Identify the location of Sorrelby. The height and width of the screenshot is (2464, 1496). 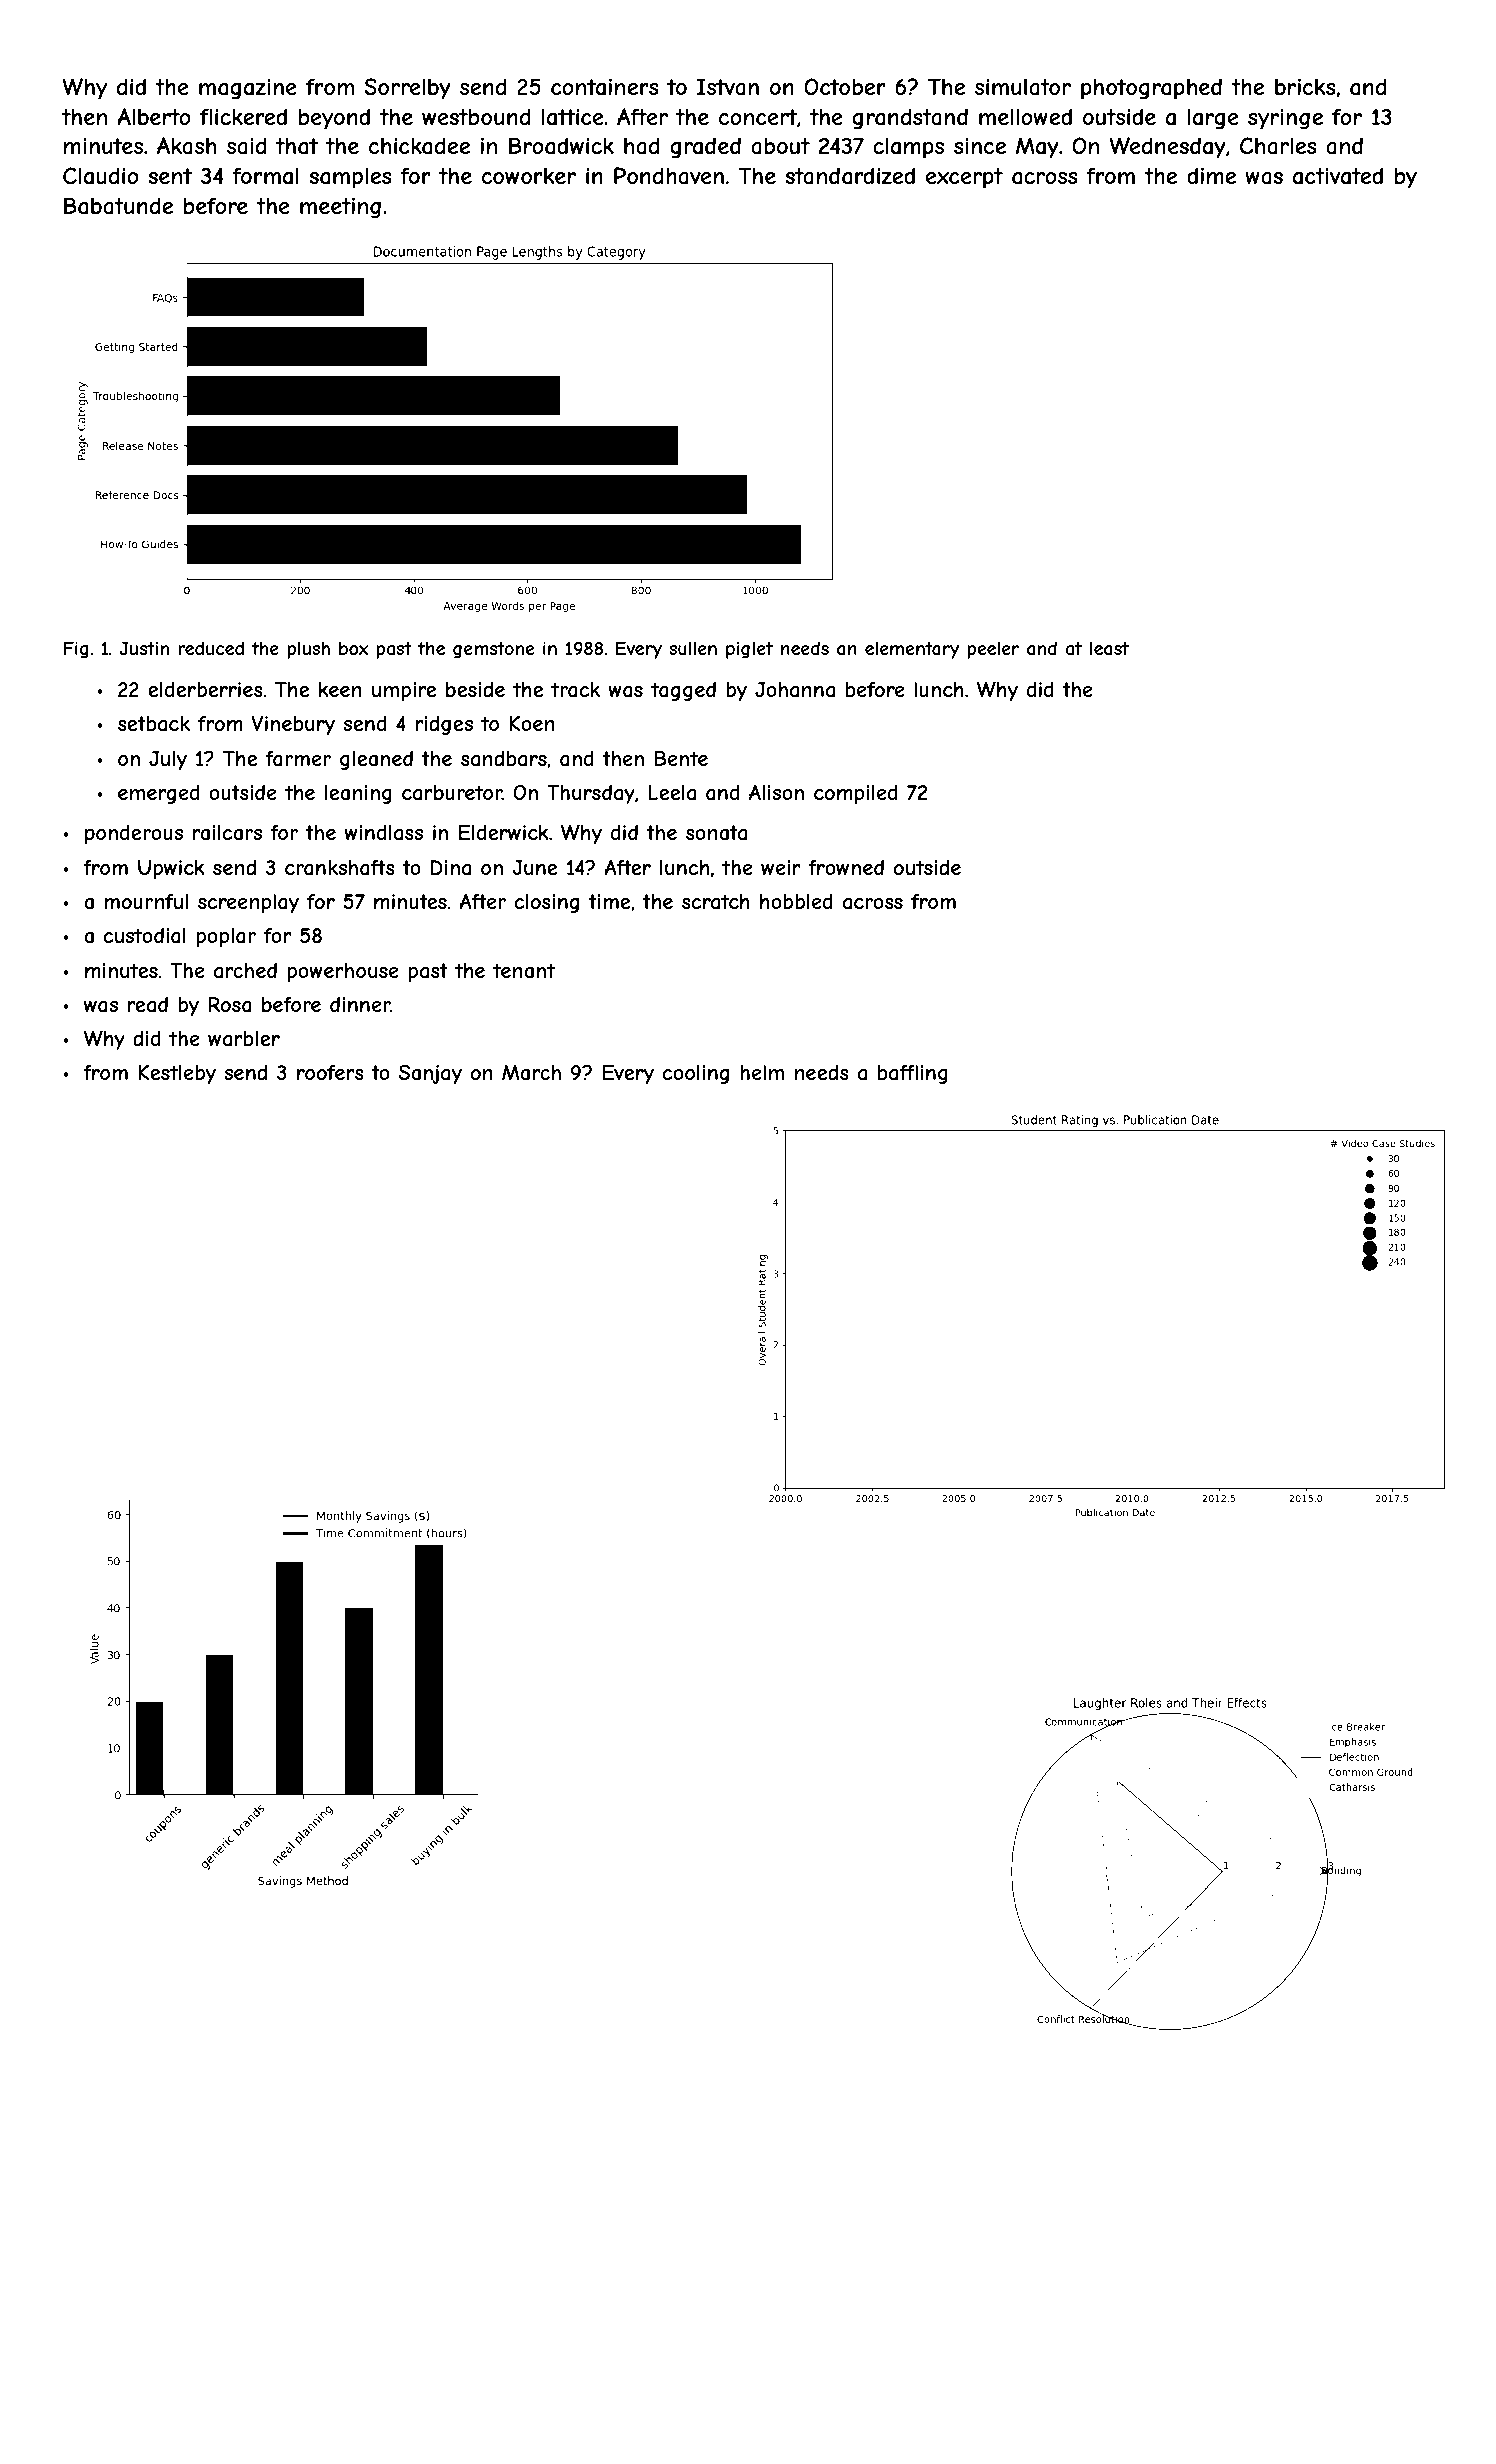
(407, 89).
